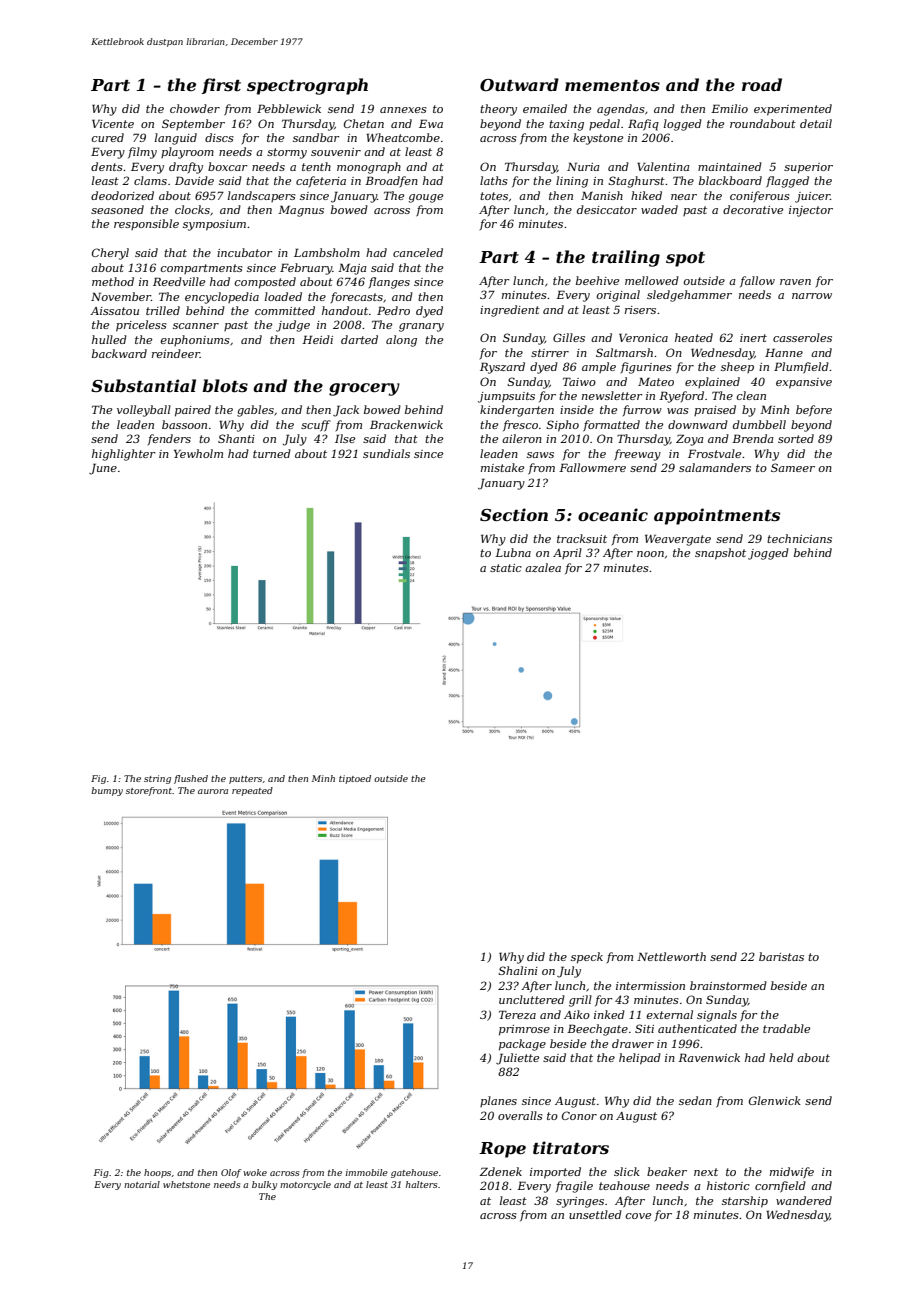 The width and height of the document is (924, 1308). What do you see at coordinates (612, 85) in the document?
I see `mementos` at bounding box center [612, 85].
